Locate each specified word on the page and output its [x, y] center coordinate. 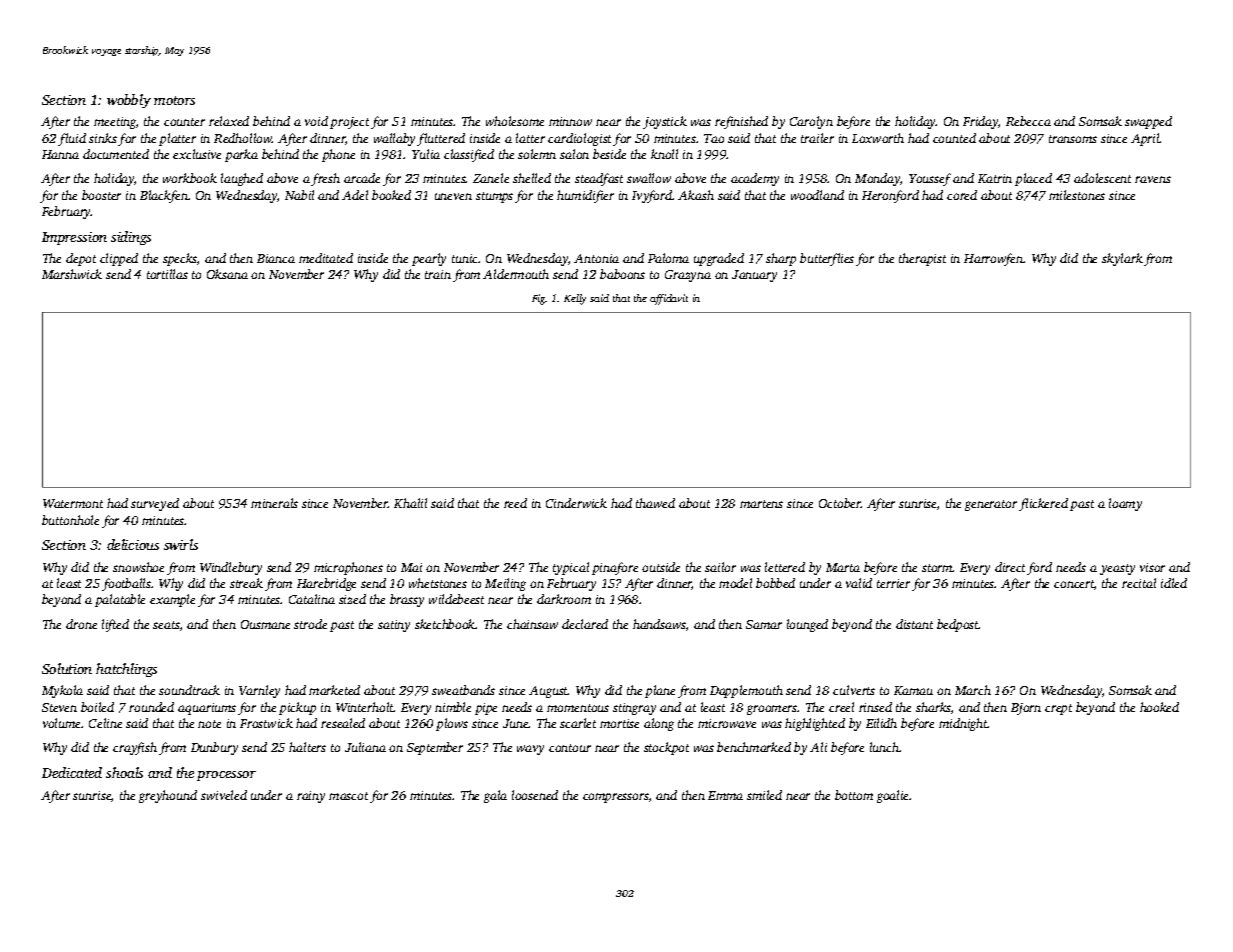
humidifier [585, 196]
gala [495, 796]
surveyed [155, 504]
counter [184, 122]
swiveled [224, 795]
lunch [884, 747]
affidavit [669, 299]
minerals [274, 503]
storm [937, 568]
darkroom [564, 599]
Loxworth [878, 138]
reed [515, 503]
